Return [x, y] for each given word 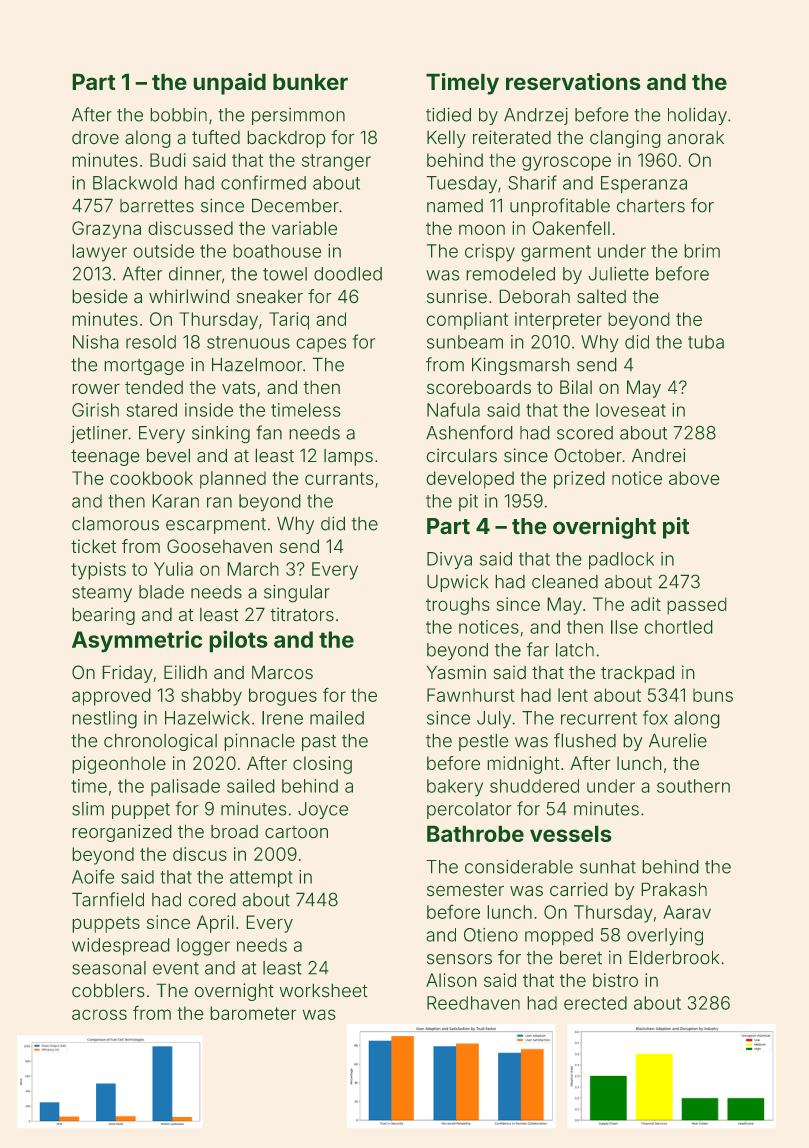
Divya [449, 560]
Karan [176, 501]
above [694, 478]
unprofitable [560, 207]
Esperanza [644, 184]
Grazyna [106, 230]
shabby [211, 697]
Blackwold [135, 183]
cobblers [108, 990]
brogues [283, 697]
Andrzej [536, 116]
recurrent [599, 718]
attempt [261, 879]
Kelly [446, 139]
